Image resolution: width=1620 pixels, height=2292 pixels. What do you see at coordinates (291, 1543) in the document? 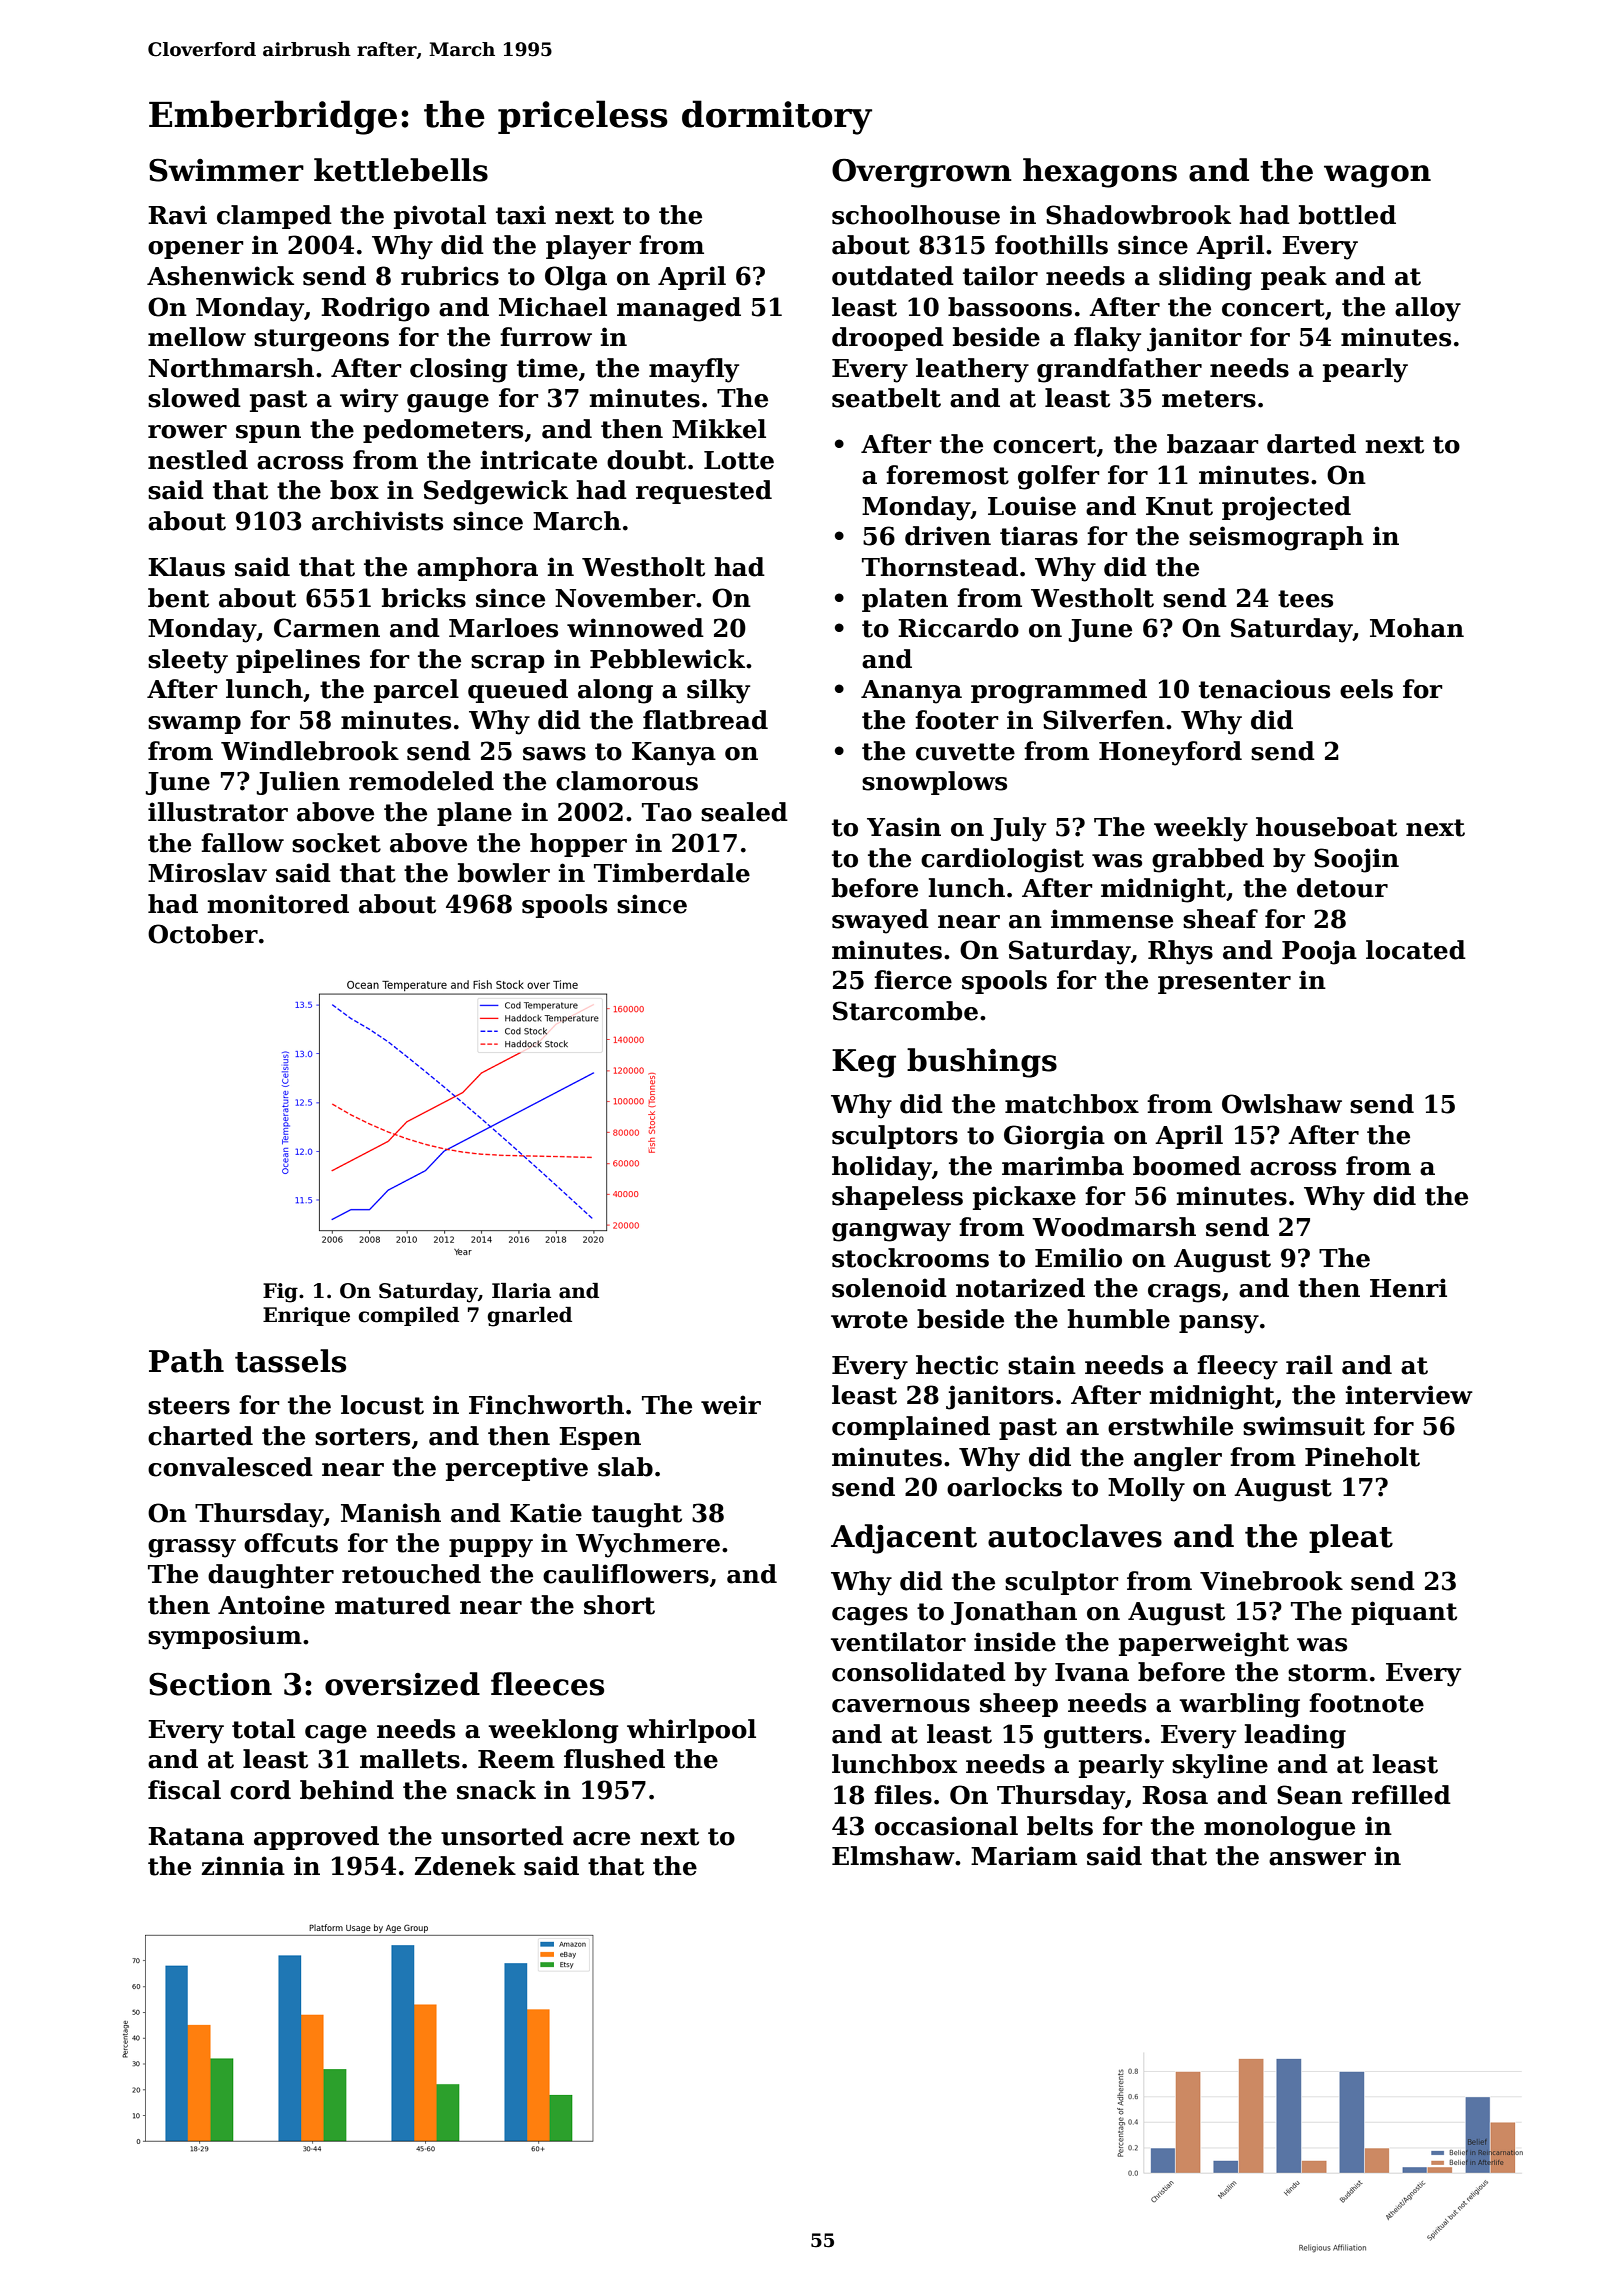
I see `offcuts` at bounding box center [291, 1543].
